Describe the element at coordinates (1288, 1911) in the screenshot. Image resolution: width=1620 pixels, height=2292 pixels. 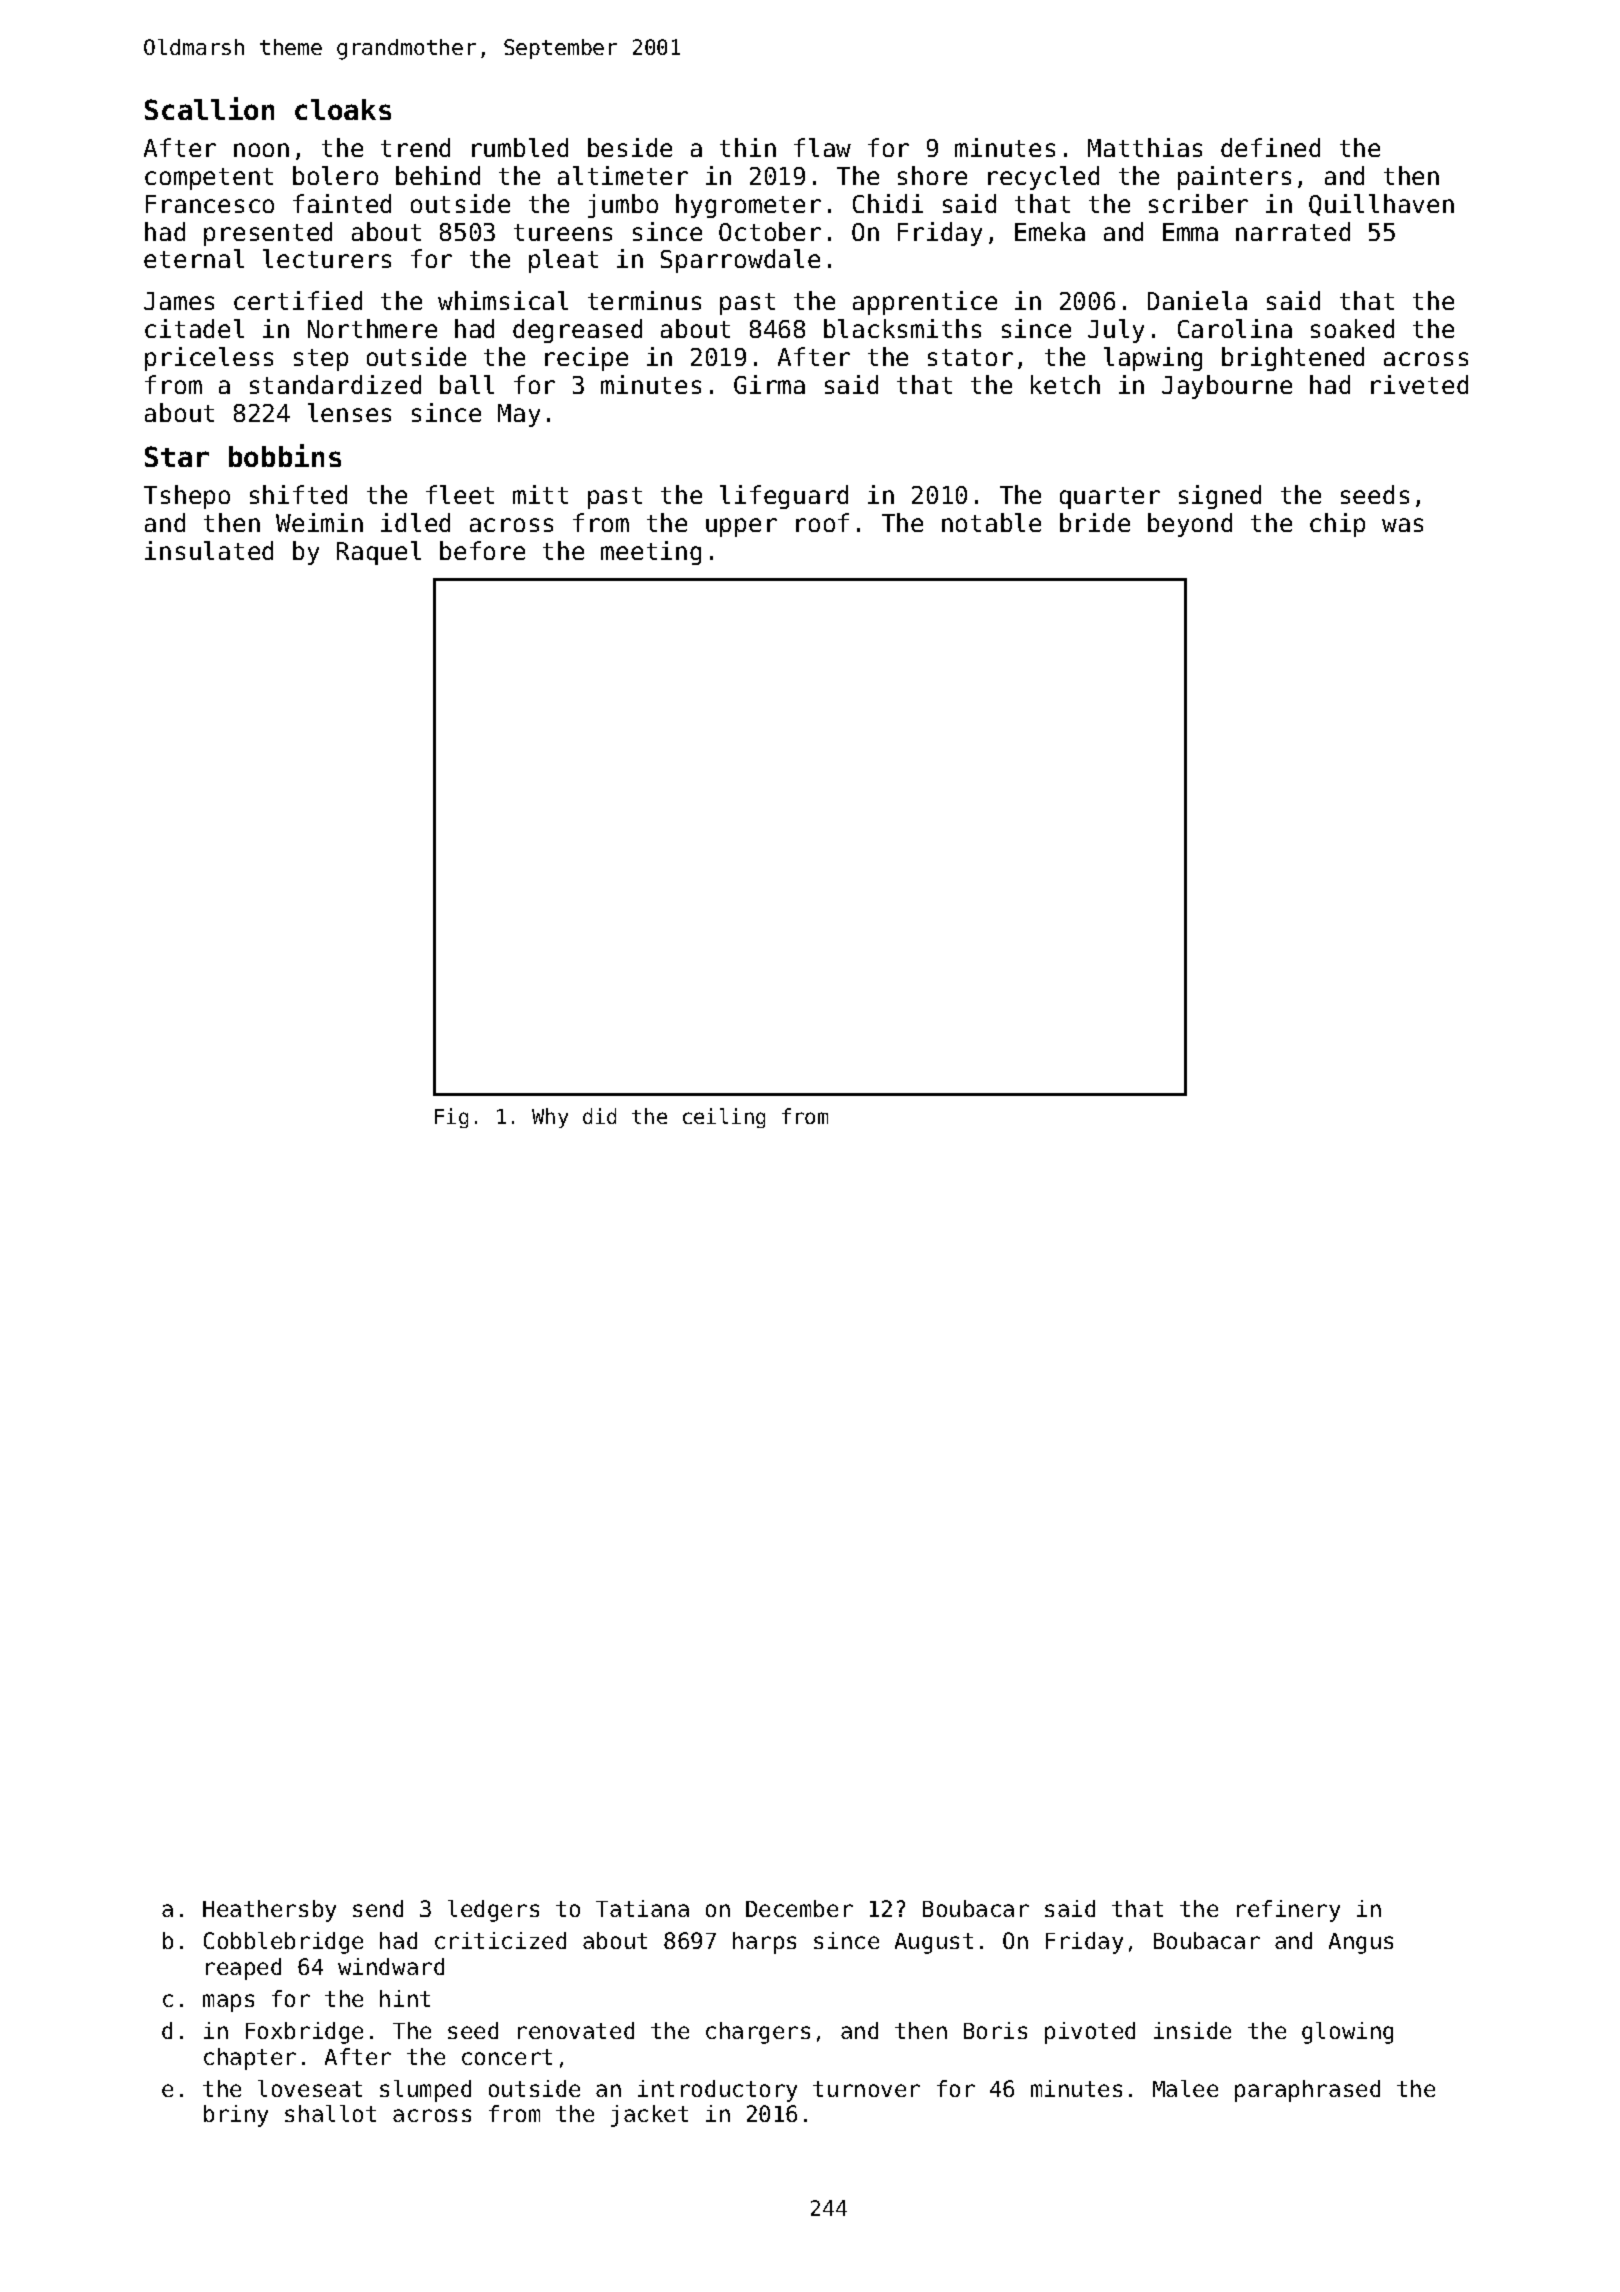
I see `refinery` at that location.
